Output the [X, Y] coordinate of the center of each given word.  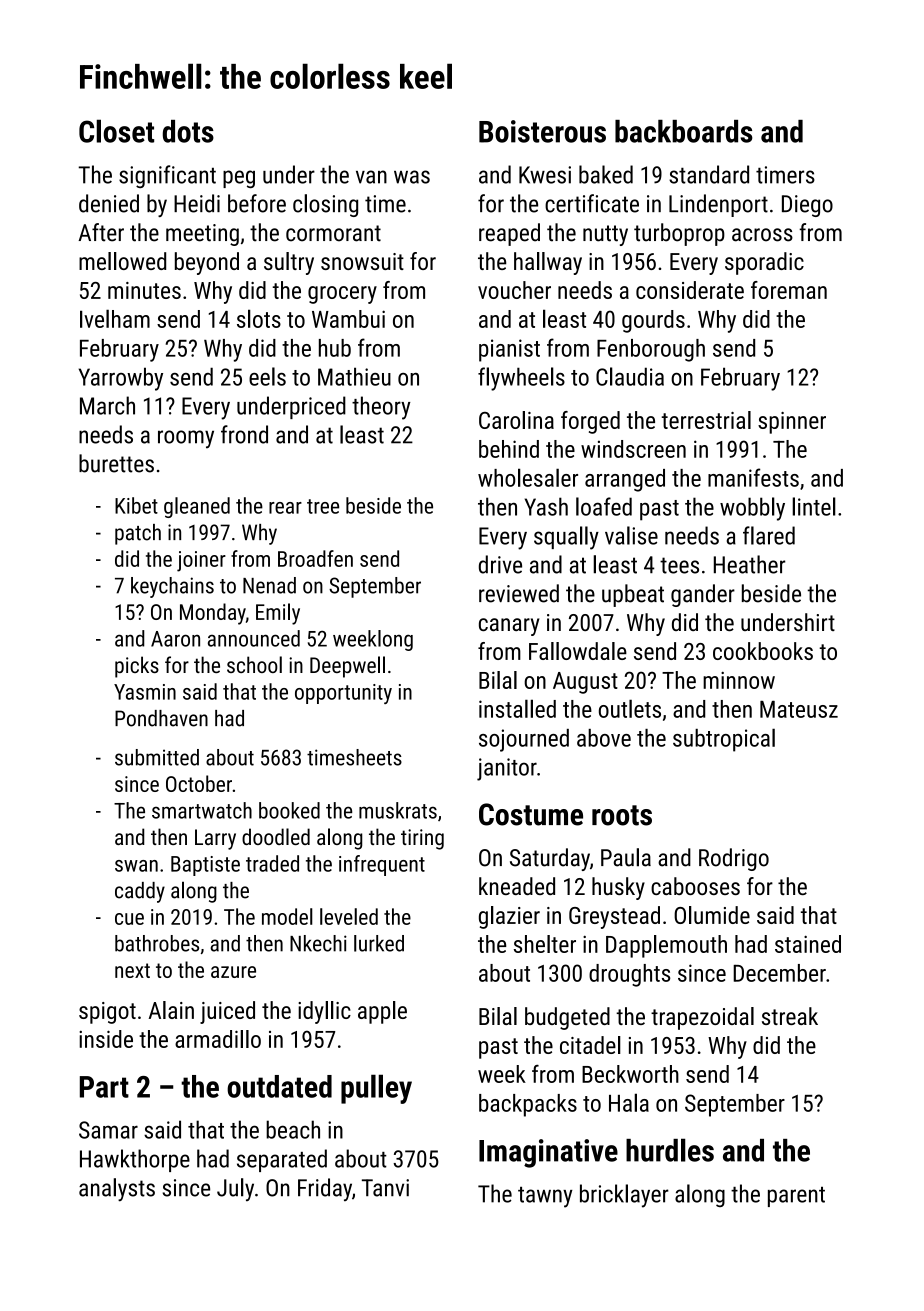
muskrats [398, 810]
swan [136, 866]
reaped [509, 234]
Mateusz [799, 709]
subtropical [724, 740]
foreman [789, 290]
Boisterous [542, 131]
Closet [116, 131]
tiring [422, 839]
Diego [807, 206]
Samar [108, 1130]
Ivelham [115, 318]
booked [289, 810]
